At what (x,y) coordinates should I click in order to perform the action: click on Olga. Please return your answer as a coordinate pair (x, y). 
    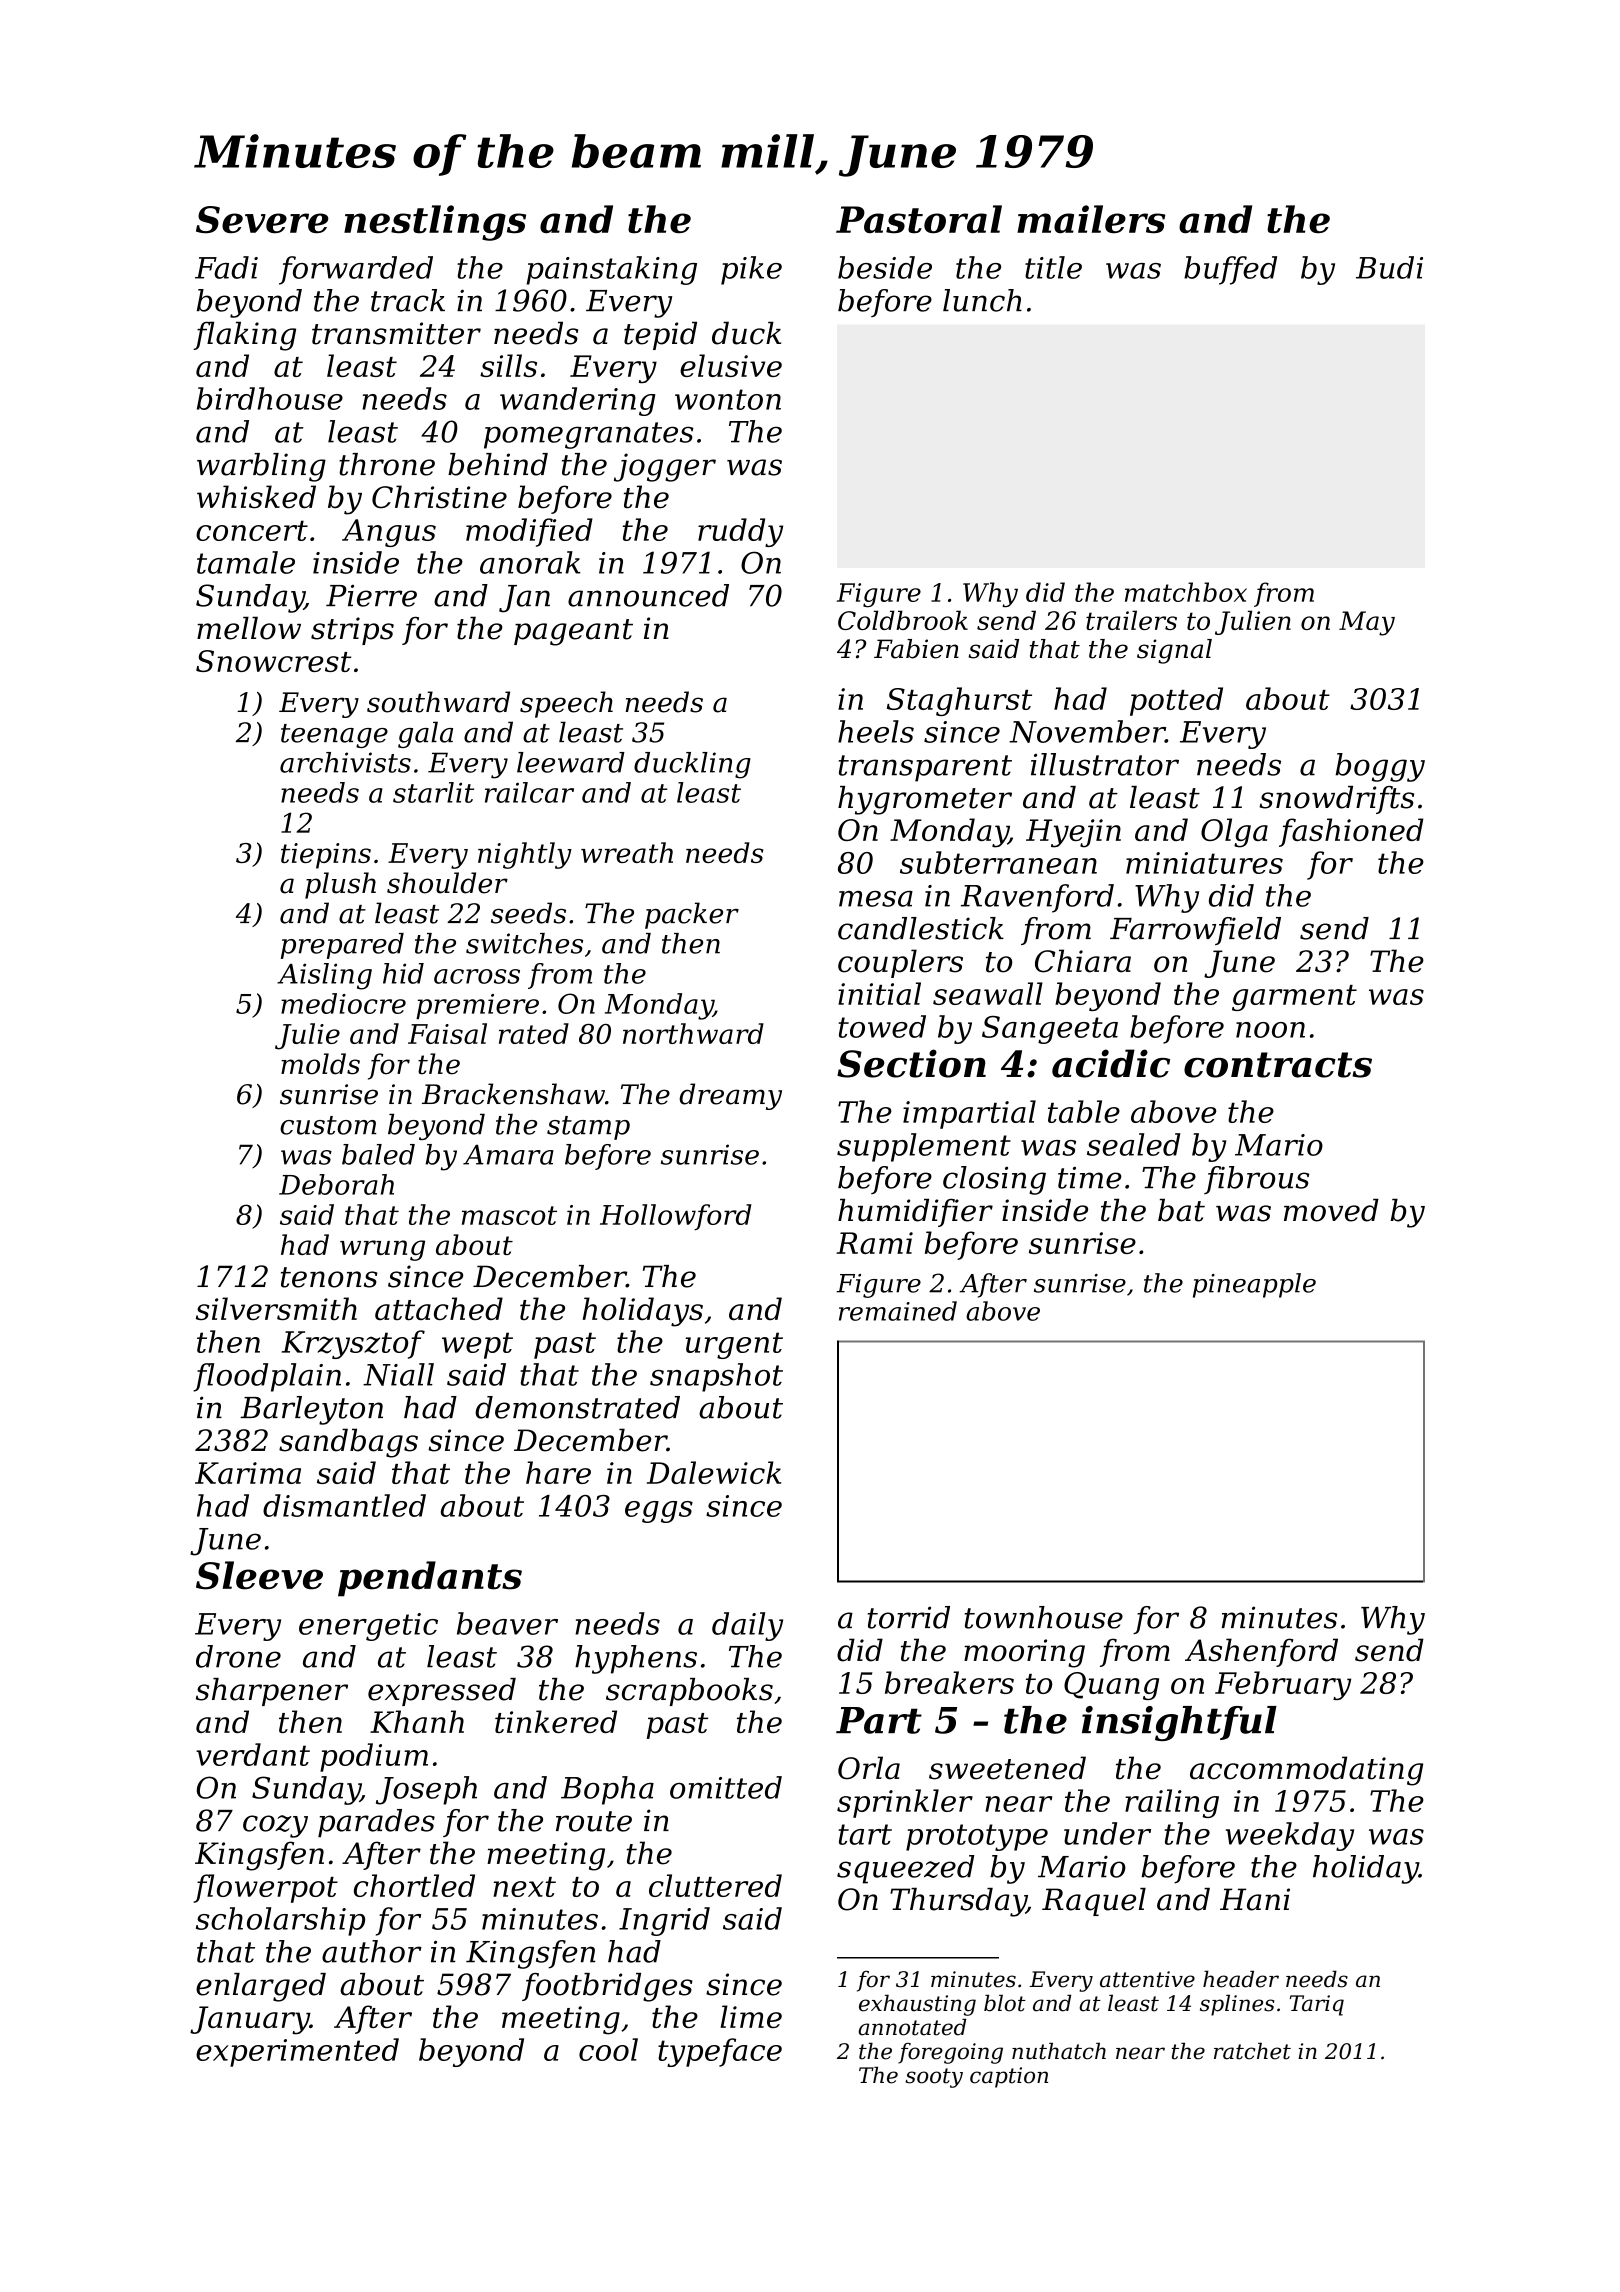
    Looking at the image, I should click on (1234, 833).
